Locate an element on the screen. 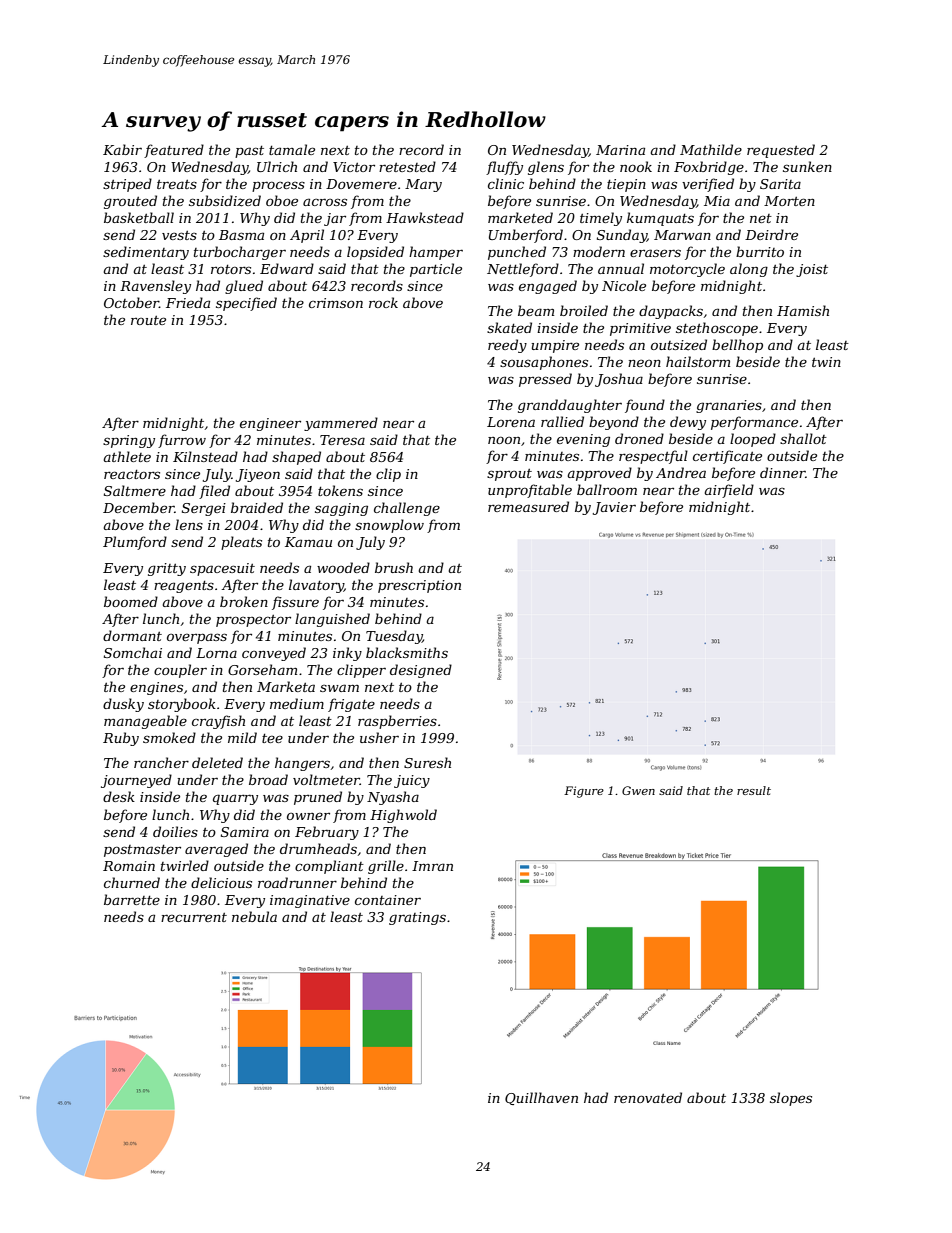 This screenshot has width=952, height=1233. renovated is located at coordinates (648, 1097).
